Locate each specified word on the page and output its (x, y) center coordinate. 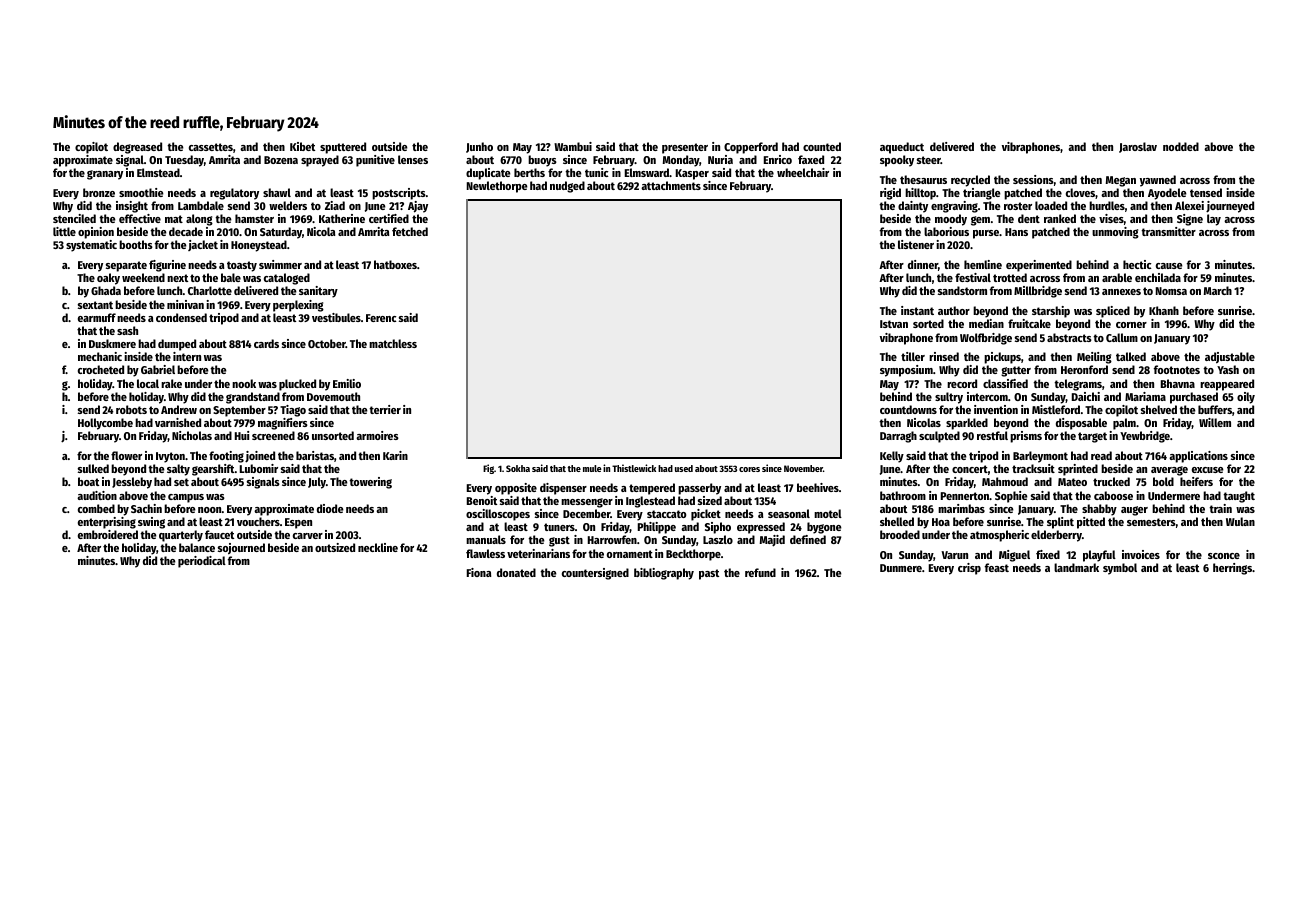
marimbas (961, 508)
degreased (137, 148)
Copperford (751, 148)
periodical (202, 562)
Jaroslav (1138, 147)
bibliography (664, 574)
